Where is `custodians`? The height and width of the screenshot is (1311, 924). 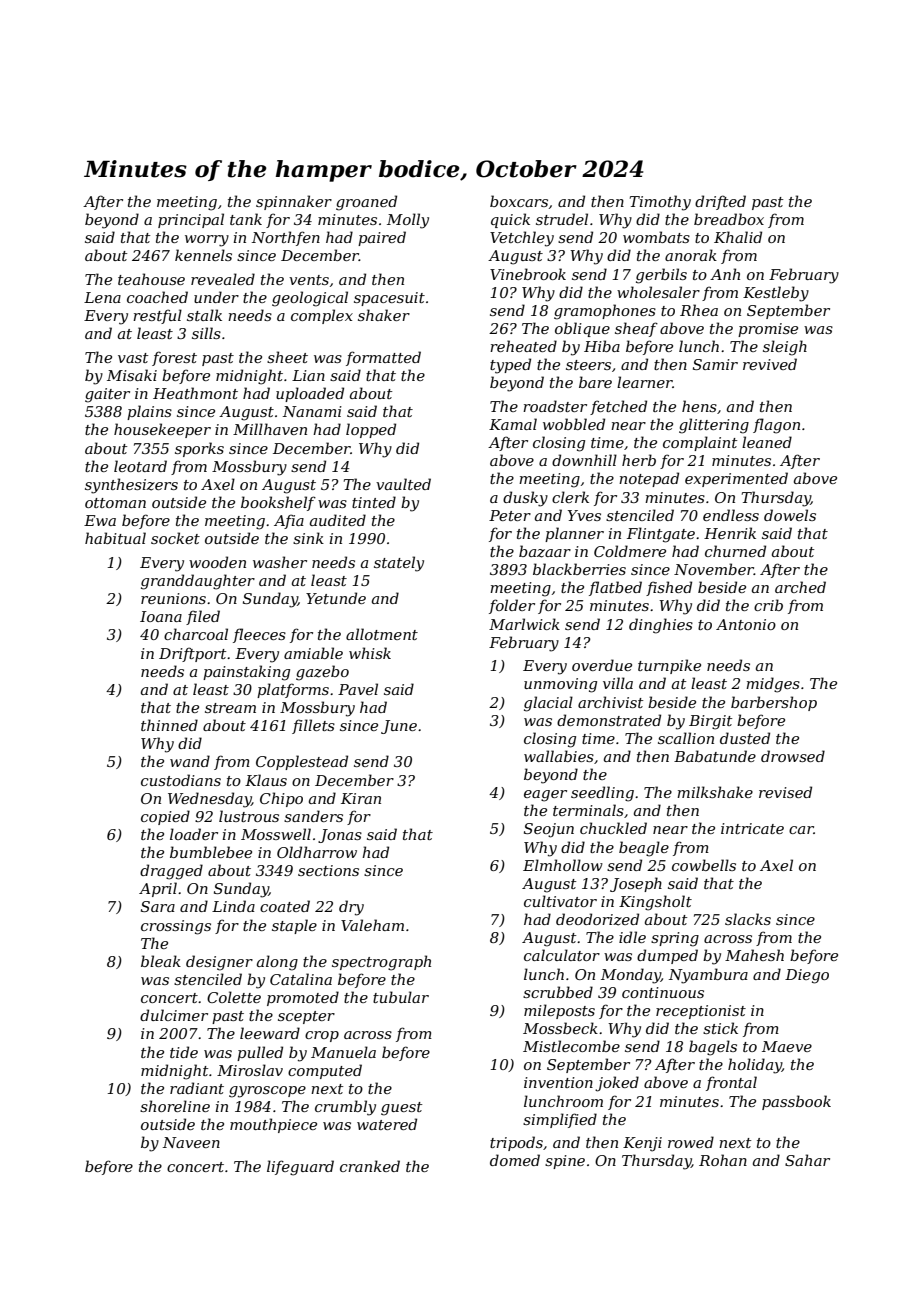 custodians is located at coordinates (181, 780).
